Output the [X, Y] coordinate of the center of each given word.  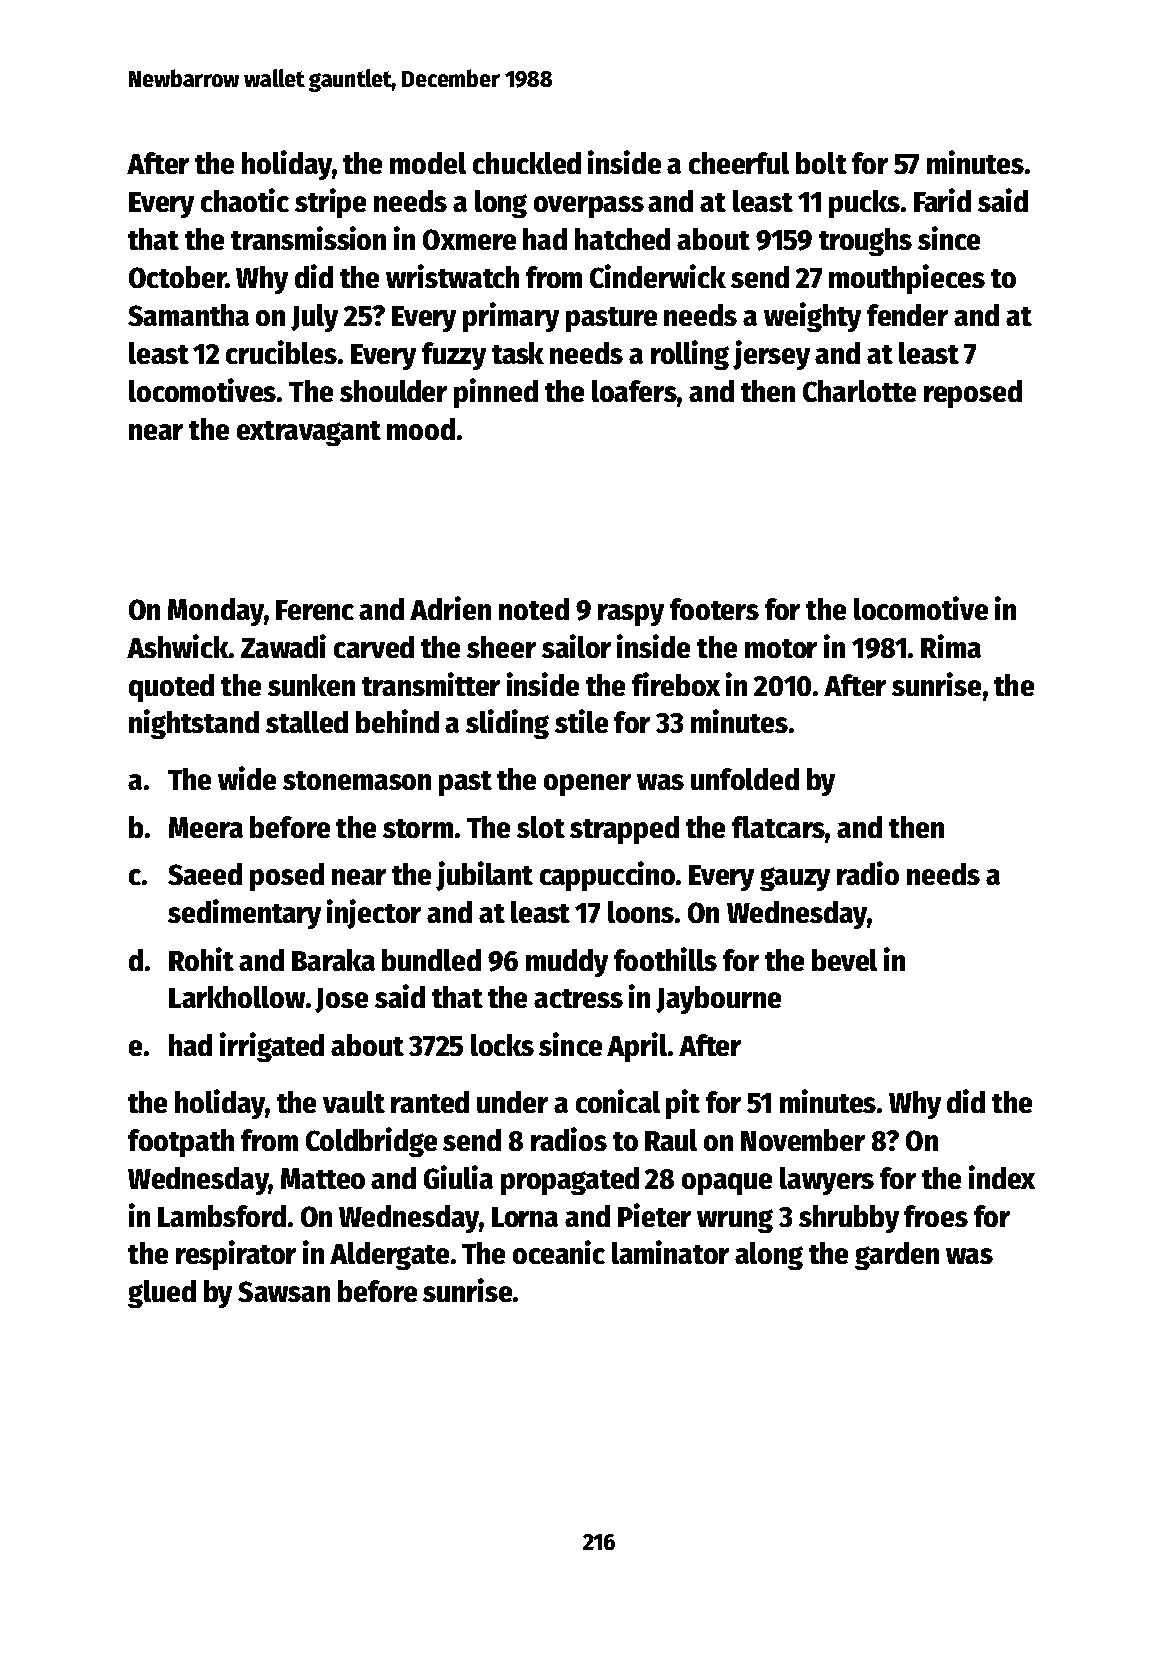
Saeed [205, 874]
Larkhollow [237, 997]
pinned [496, 393]
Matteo [323, 1178]
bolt [821, 163]
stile [581, 721]
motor [781, 648]
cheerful [739, 163]
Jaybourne [718, 1000]
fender [907, 315]
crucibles [281, 352]
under [512, 1102]
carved [374, 647]
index [1002, 1177]
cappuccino [607, 876]
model [428, 163]
